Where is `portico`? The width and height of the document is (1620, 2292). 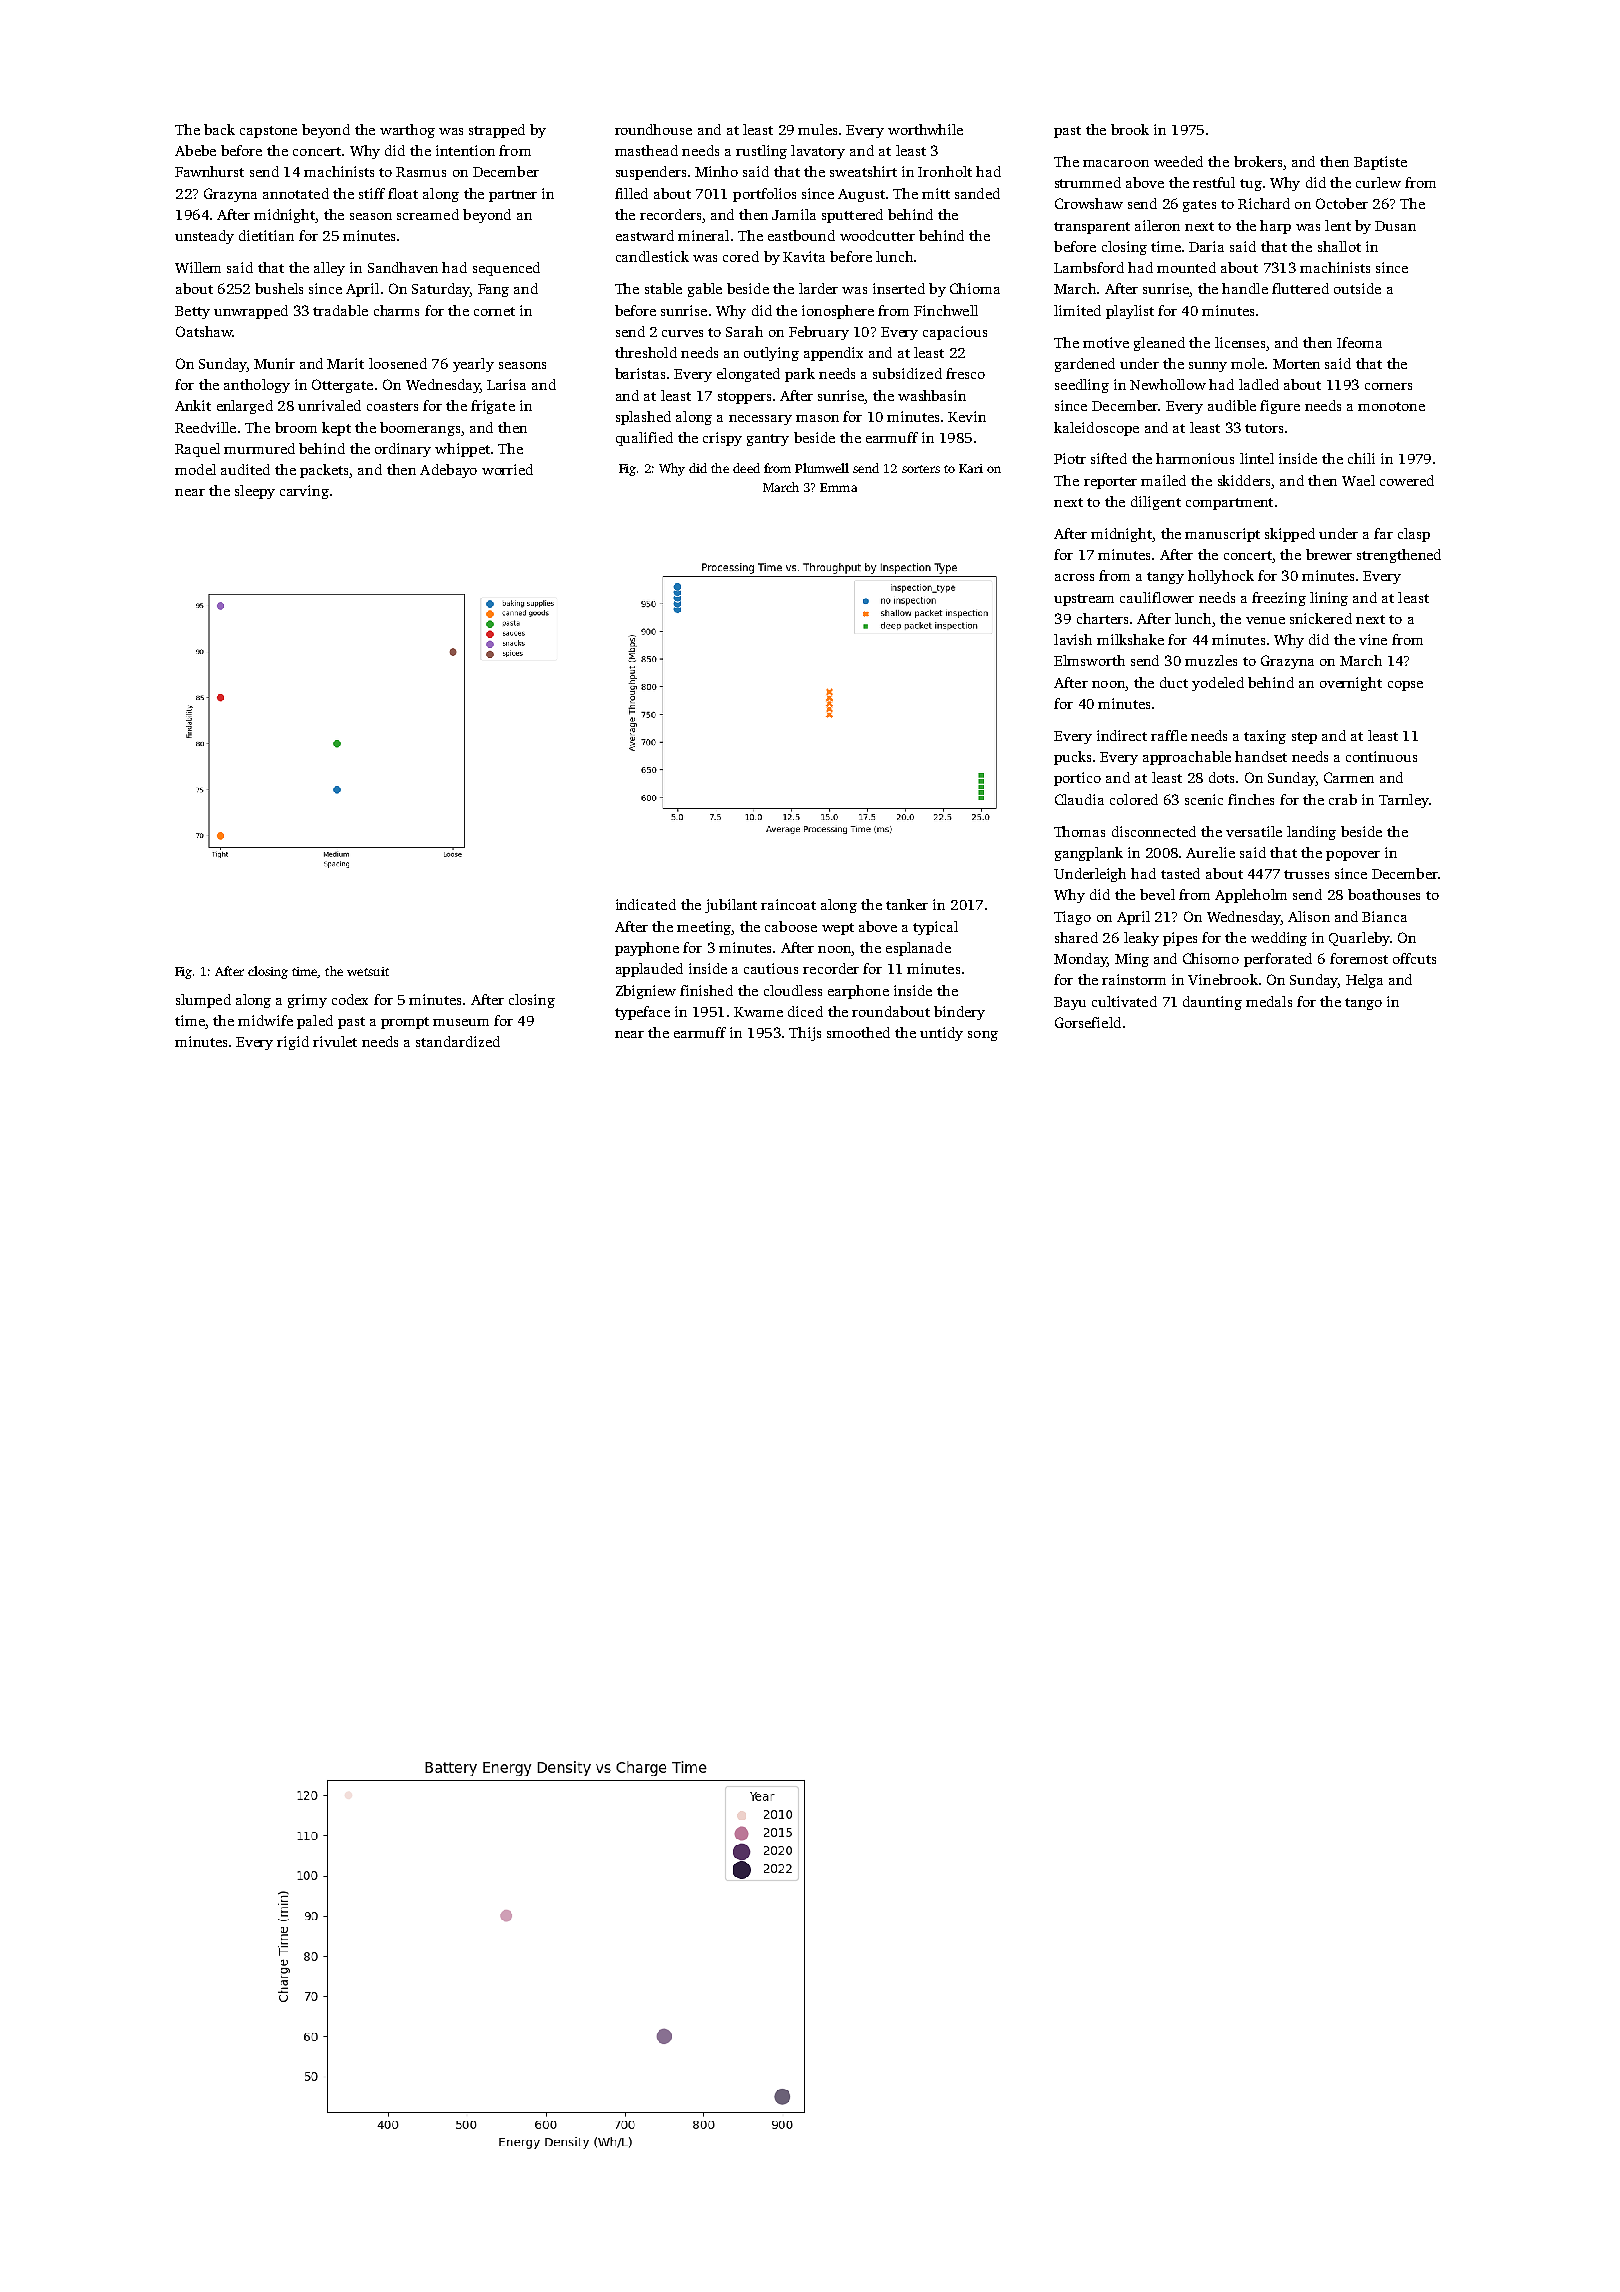
portico is located at coordinates (1077, 779).
